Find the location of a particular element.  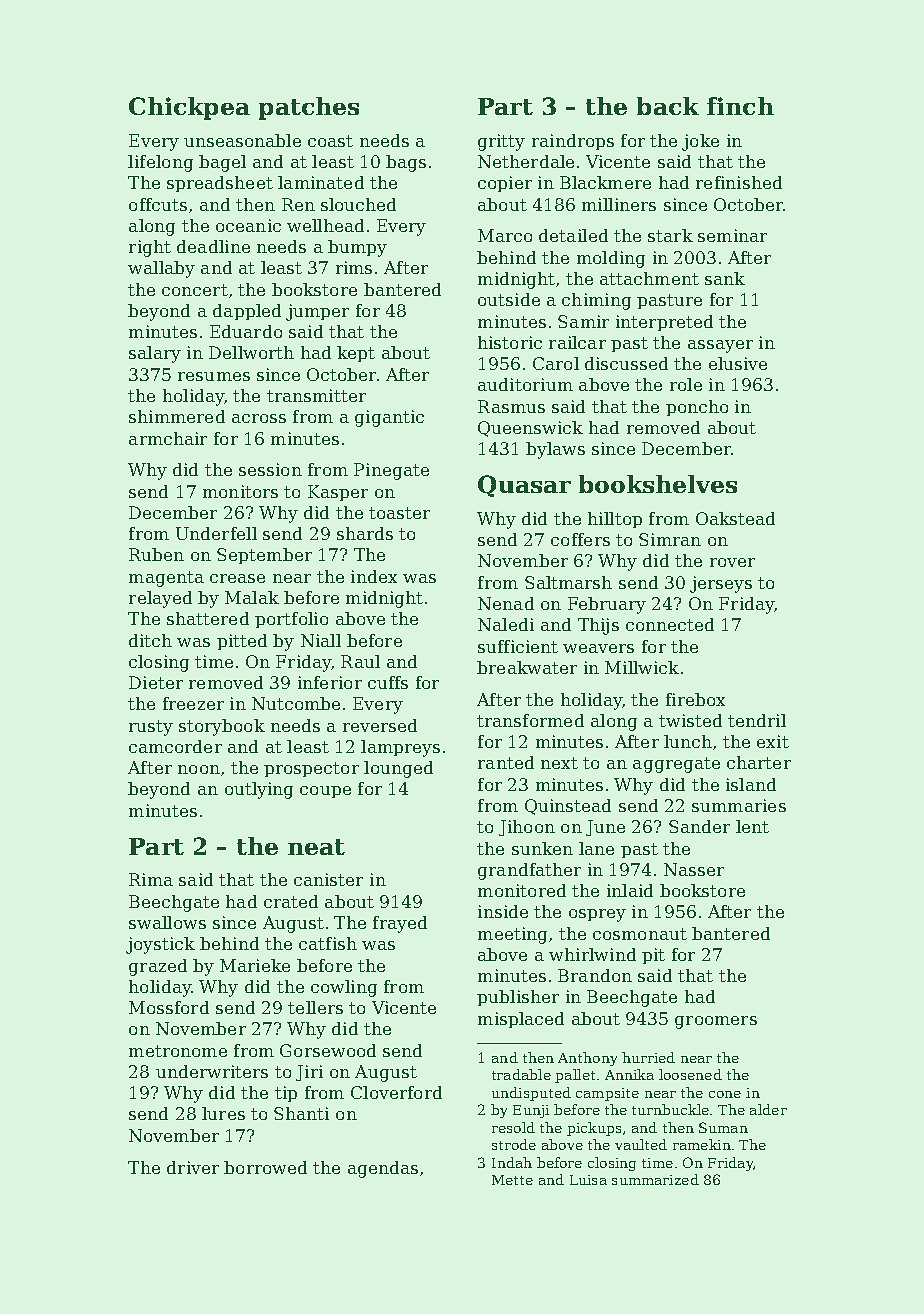

slouched is located at coordinates (358, 204).
